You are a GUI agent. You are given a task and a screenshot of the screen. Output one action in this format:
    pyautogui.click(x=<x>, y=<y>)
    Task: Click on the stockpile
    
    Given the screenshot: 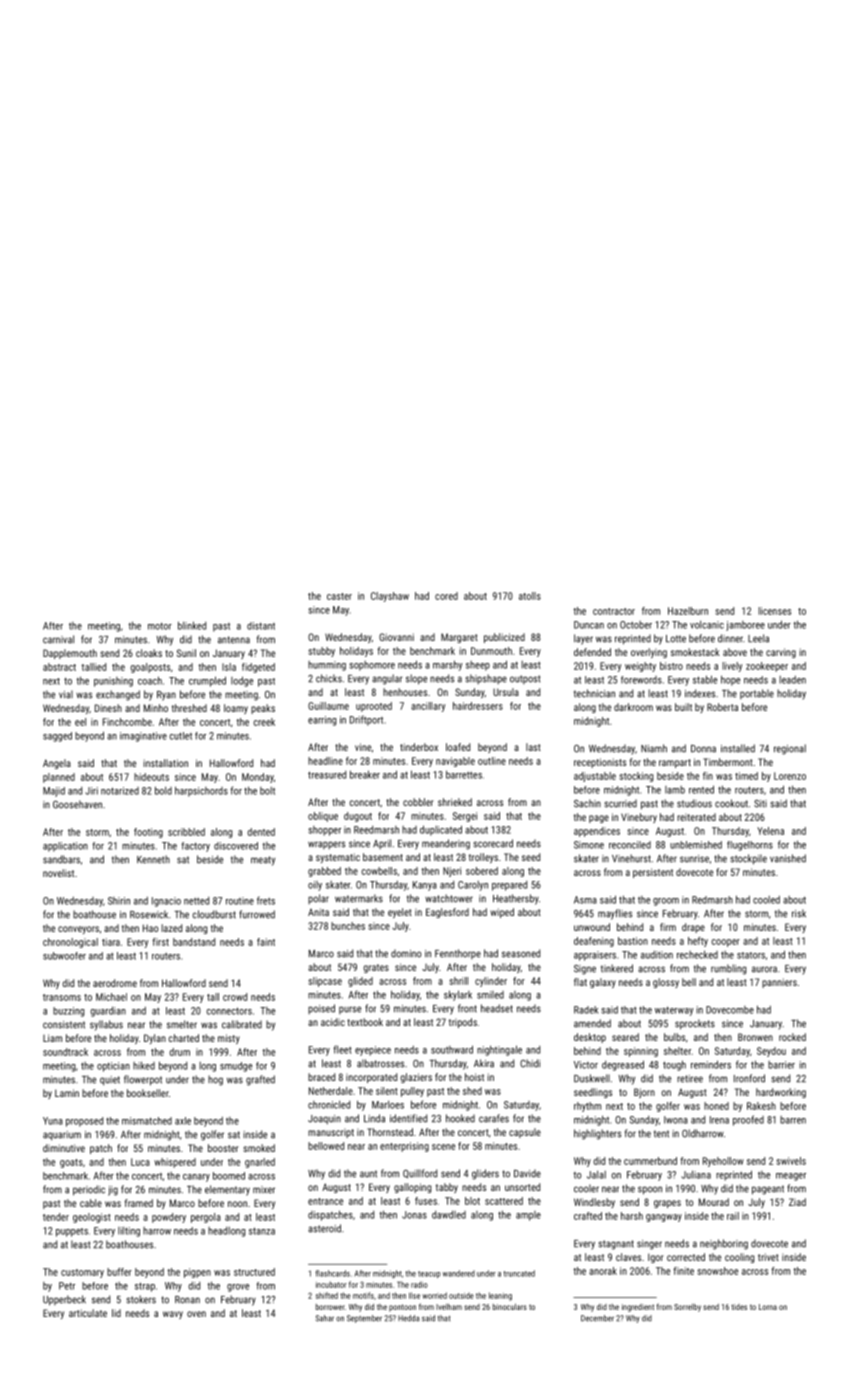 What is the action you would take?
    pyautogui.click(x=748, y=859)
